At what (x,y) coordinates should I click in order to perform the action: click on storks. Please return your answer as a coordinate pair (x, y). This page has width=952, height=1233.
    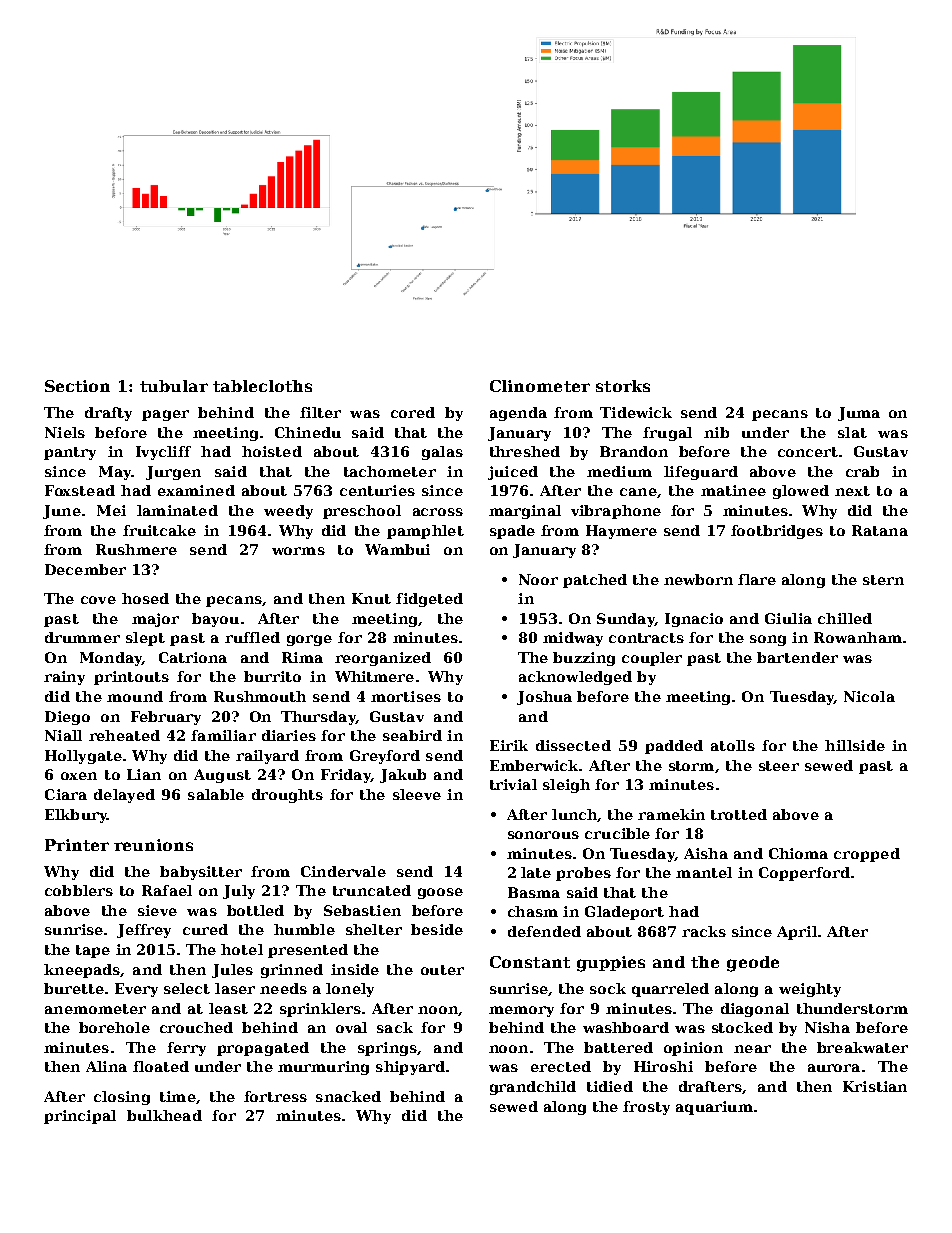
    Looking at the image, I should click on (623, 386).
